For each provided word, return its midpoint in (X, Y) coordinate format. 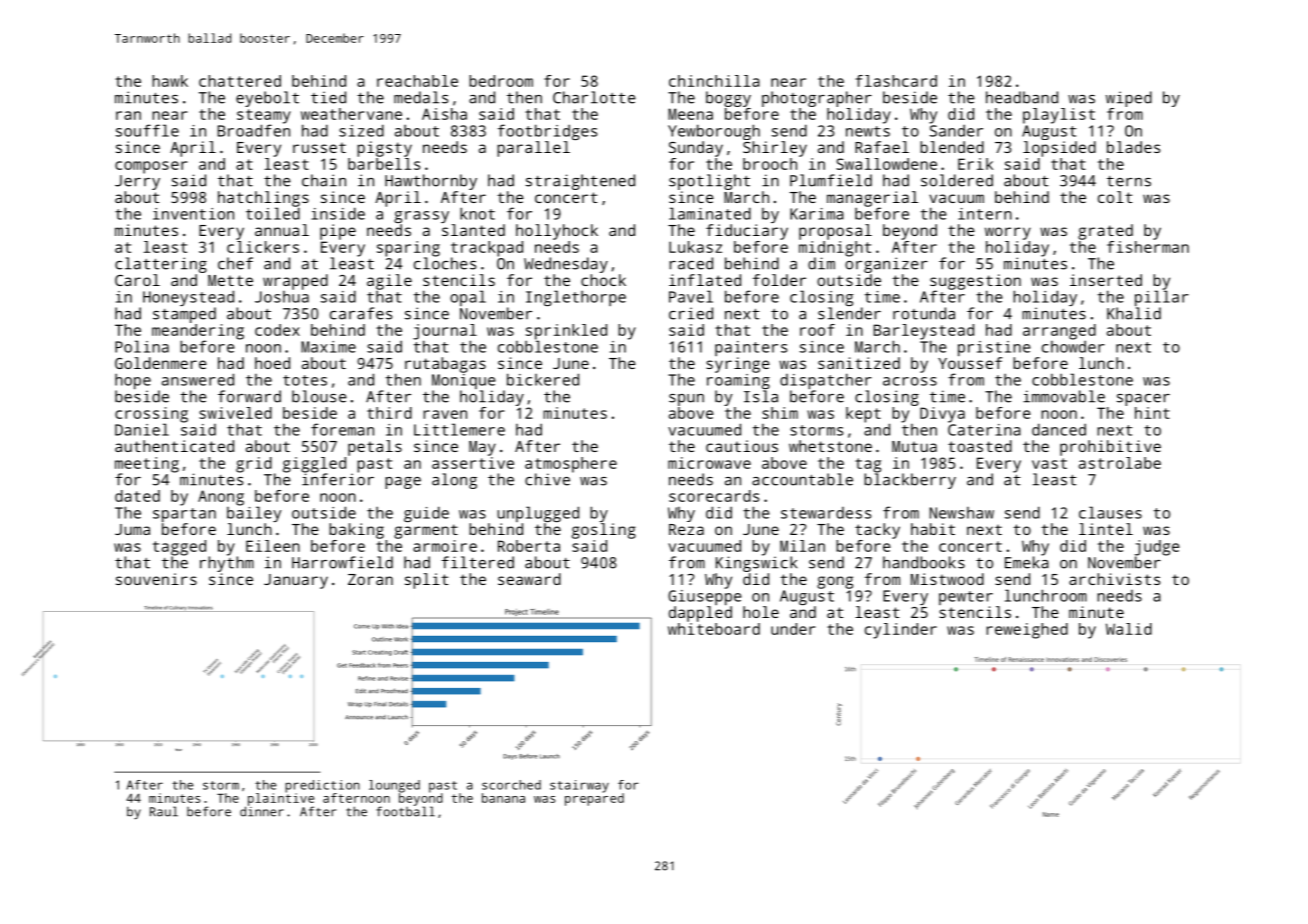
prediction (322, 786)
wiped (1129, 99)
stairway (579, 786)
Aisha (444, 114)
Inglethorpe (576, 298)
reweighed (1027, 631)
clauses (1110, 512)
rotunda (924, 313)
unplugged (538, 514)
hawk (170, 81)
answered (198, 379)
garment (426, 531)
